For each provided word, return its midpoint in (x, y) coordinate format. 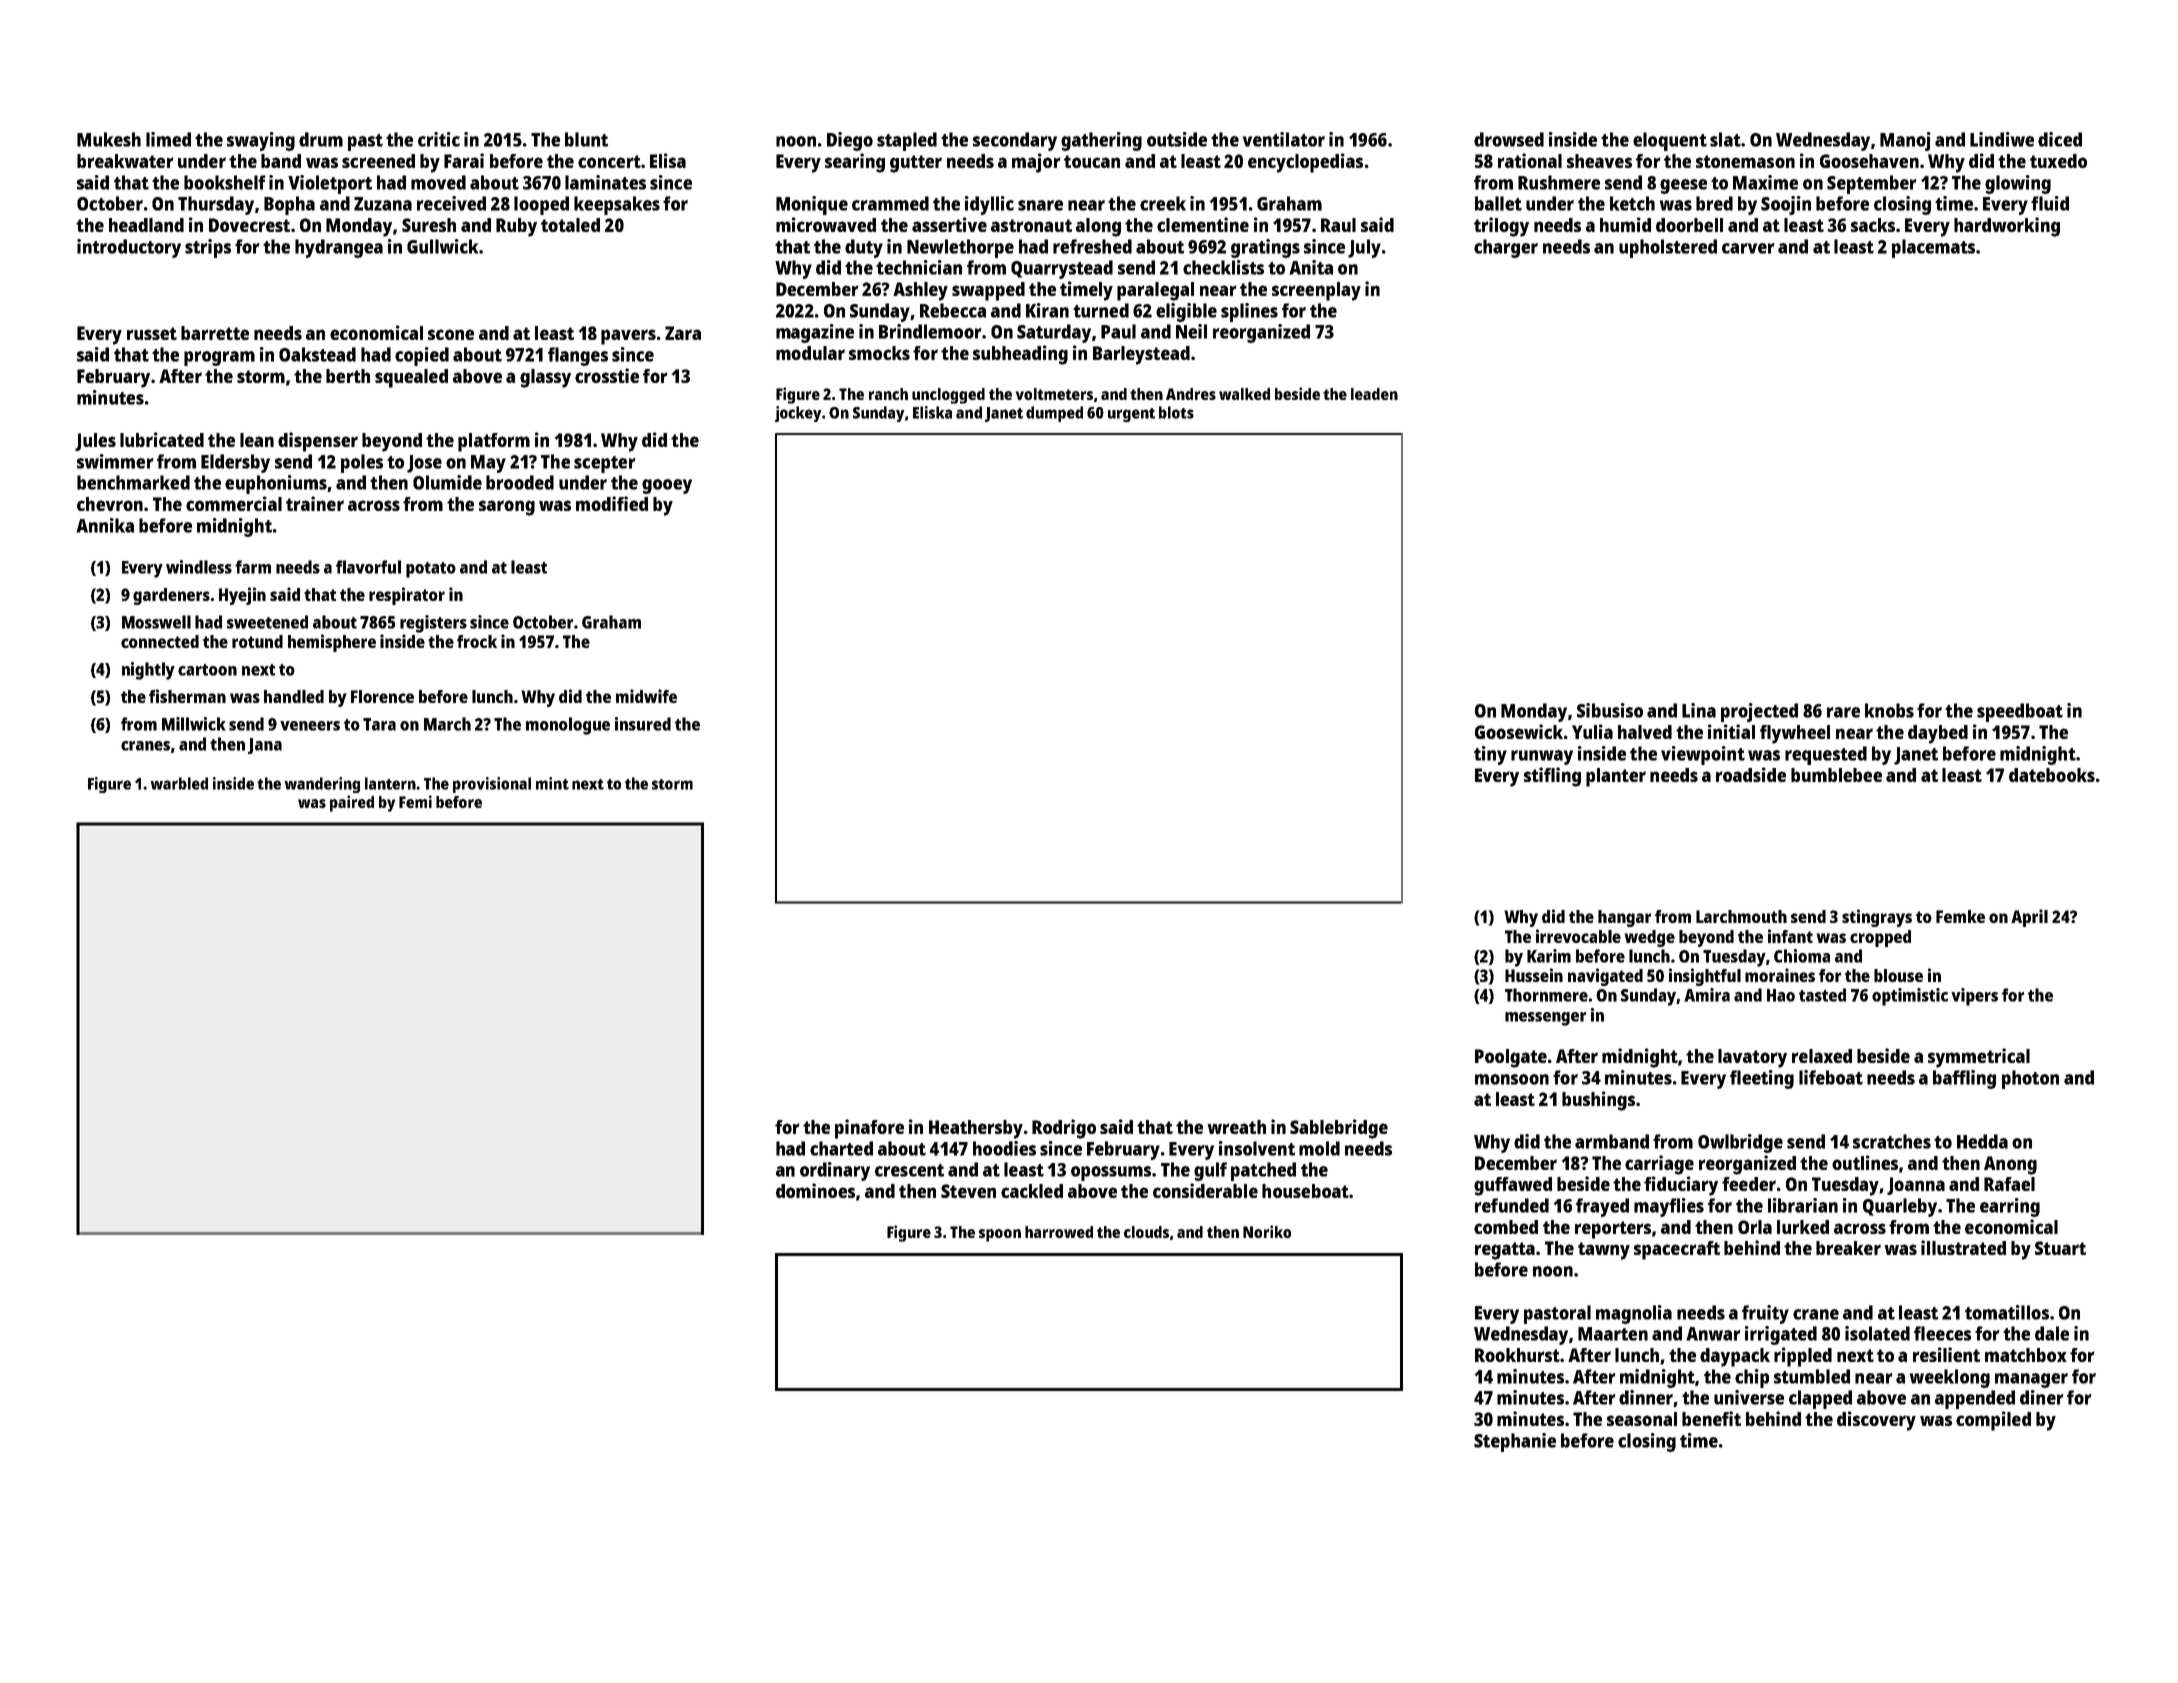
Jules (95, 442)
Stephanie (1515, 1442)
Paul (1118, 331)
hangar (1624, 918)
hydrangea (339, 248)
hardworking (2007, 227)
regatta (1505, 1251)
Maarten (1613, 1334)
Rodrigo (1064, 1129)
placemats (1933, 248)
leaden (1374, 394)
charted (841, 1148)
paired (352, 803)
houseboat (1305, 1191)
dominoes (815, 1190)
